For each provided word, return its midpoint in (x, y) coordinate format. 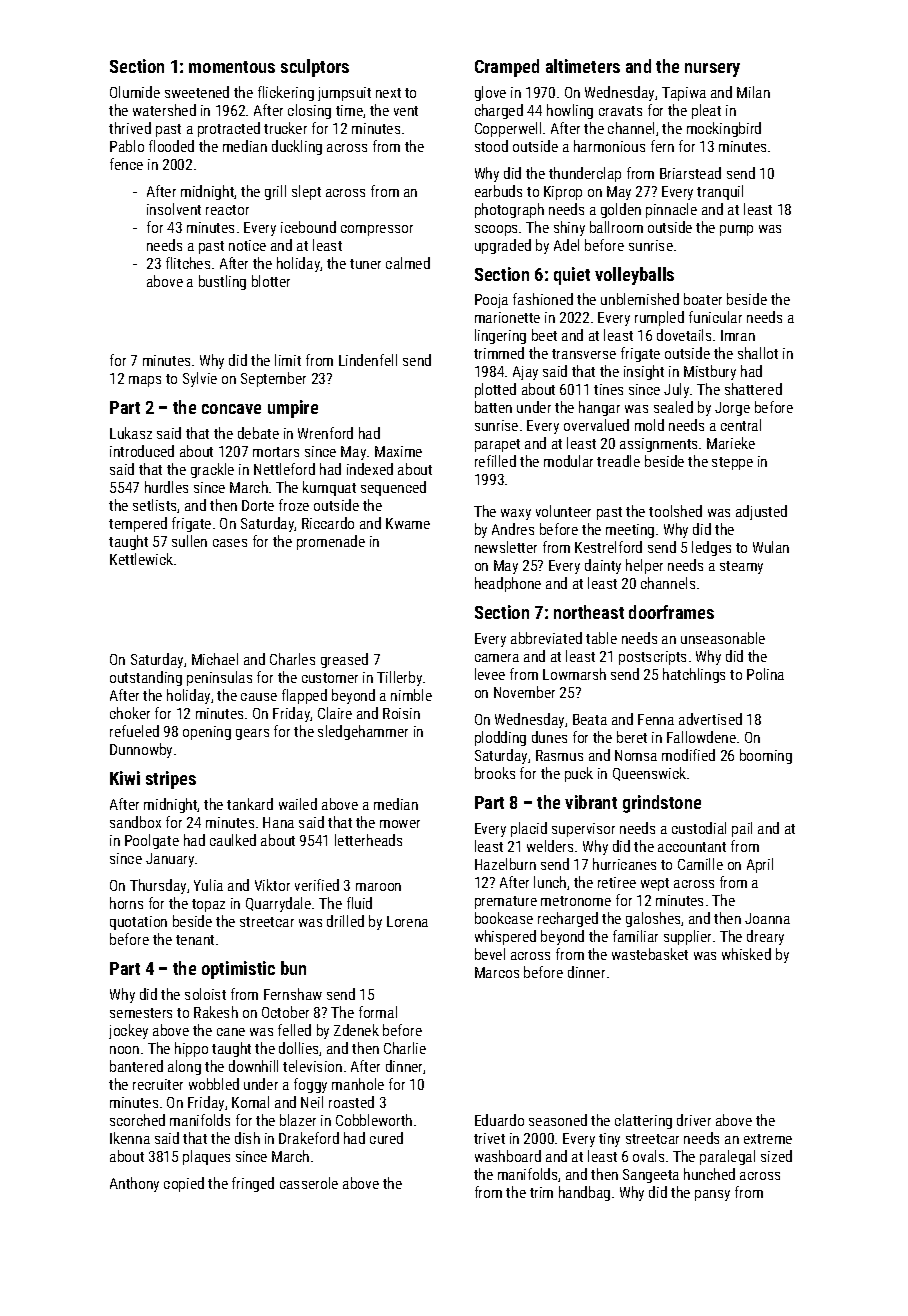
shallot (758, 353)
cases (230, 543)
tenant (195, 940)
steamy (741, 567)
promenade (331, 542)
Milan (753, 92)
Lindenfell (368, 360)
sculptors (315, 68)
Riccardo (328, 523)
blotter (271, 281)
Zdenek (356, 1030)
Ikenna (130, 1138)
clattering (643, 1121)
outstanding (146, 678)
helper (644, 566)
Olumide (135, 92)
